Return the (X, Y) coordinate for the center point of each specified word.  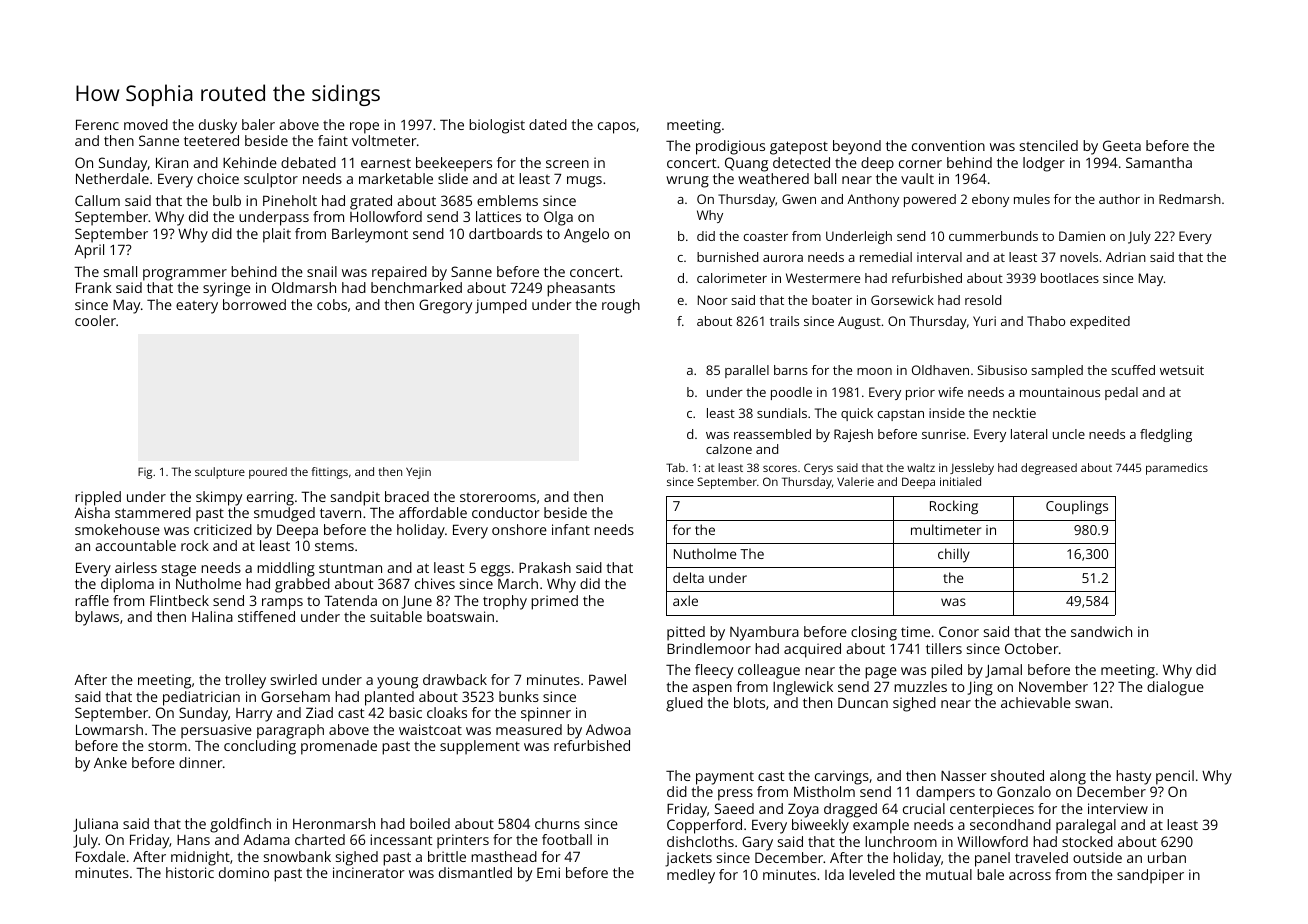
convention (948, 145)
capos (617, 128)
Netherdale (112, 178)
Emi (548, 872)
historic (190, 872)
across (1030, 876)
